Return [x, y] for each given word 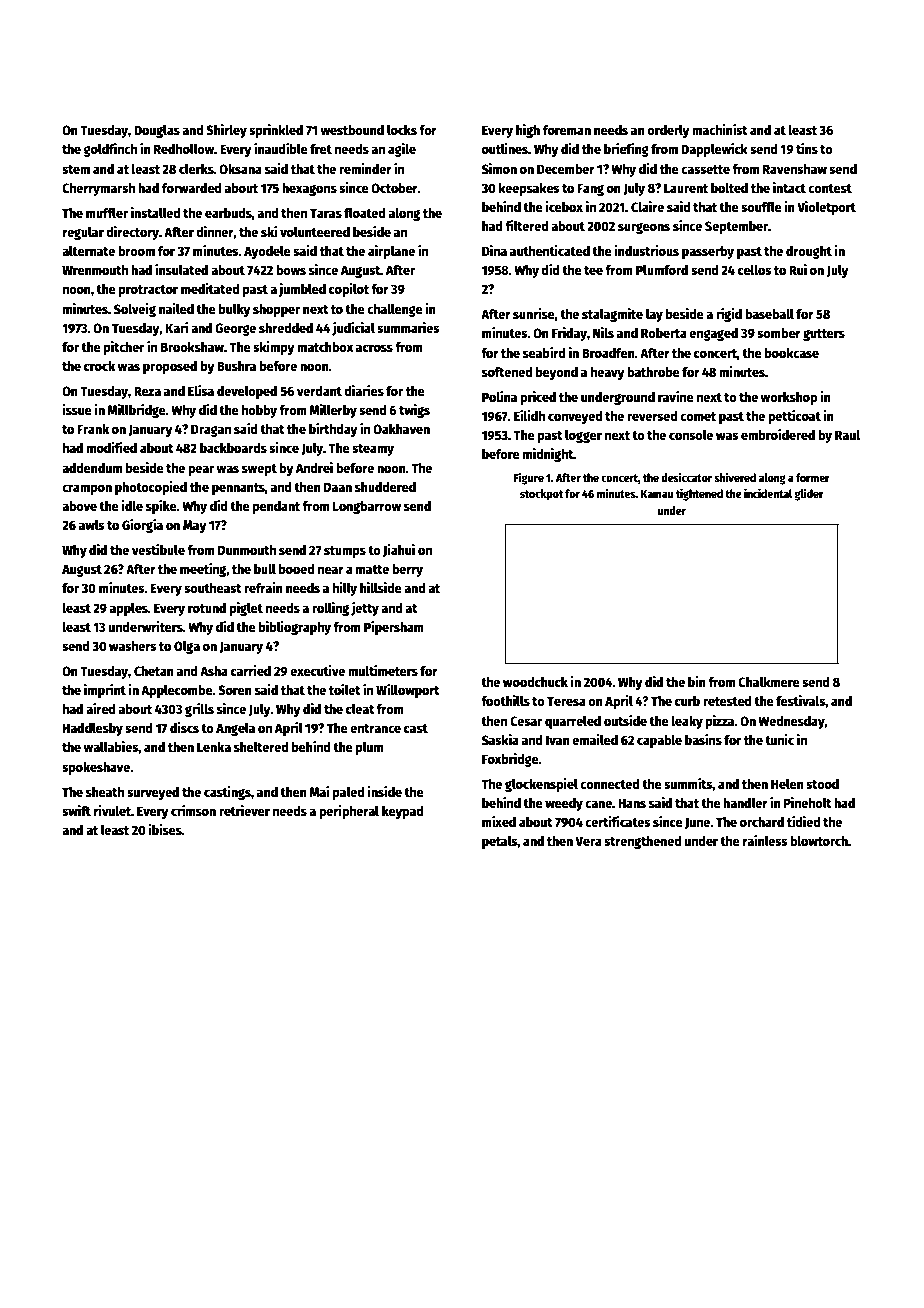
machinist [720, 129]
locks [402, 129]
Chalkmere [769, 681]
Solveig [135, 310]
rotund [207, 608]
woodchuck [535, 682]
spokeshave [96, 768]
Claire [647, 206]
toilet [345, 689]
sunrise [534, 313]
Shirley [226, 131]
